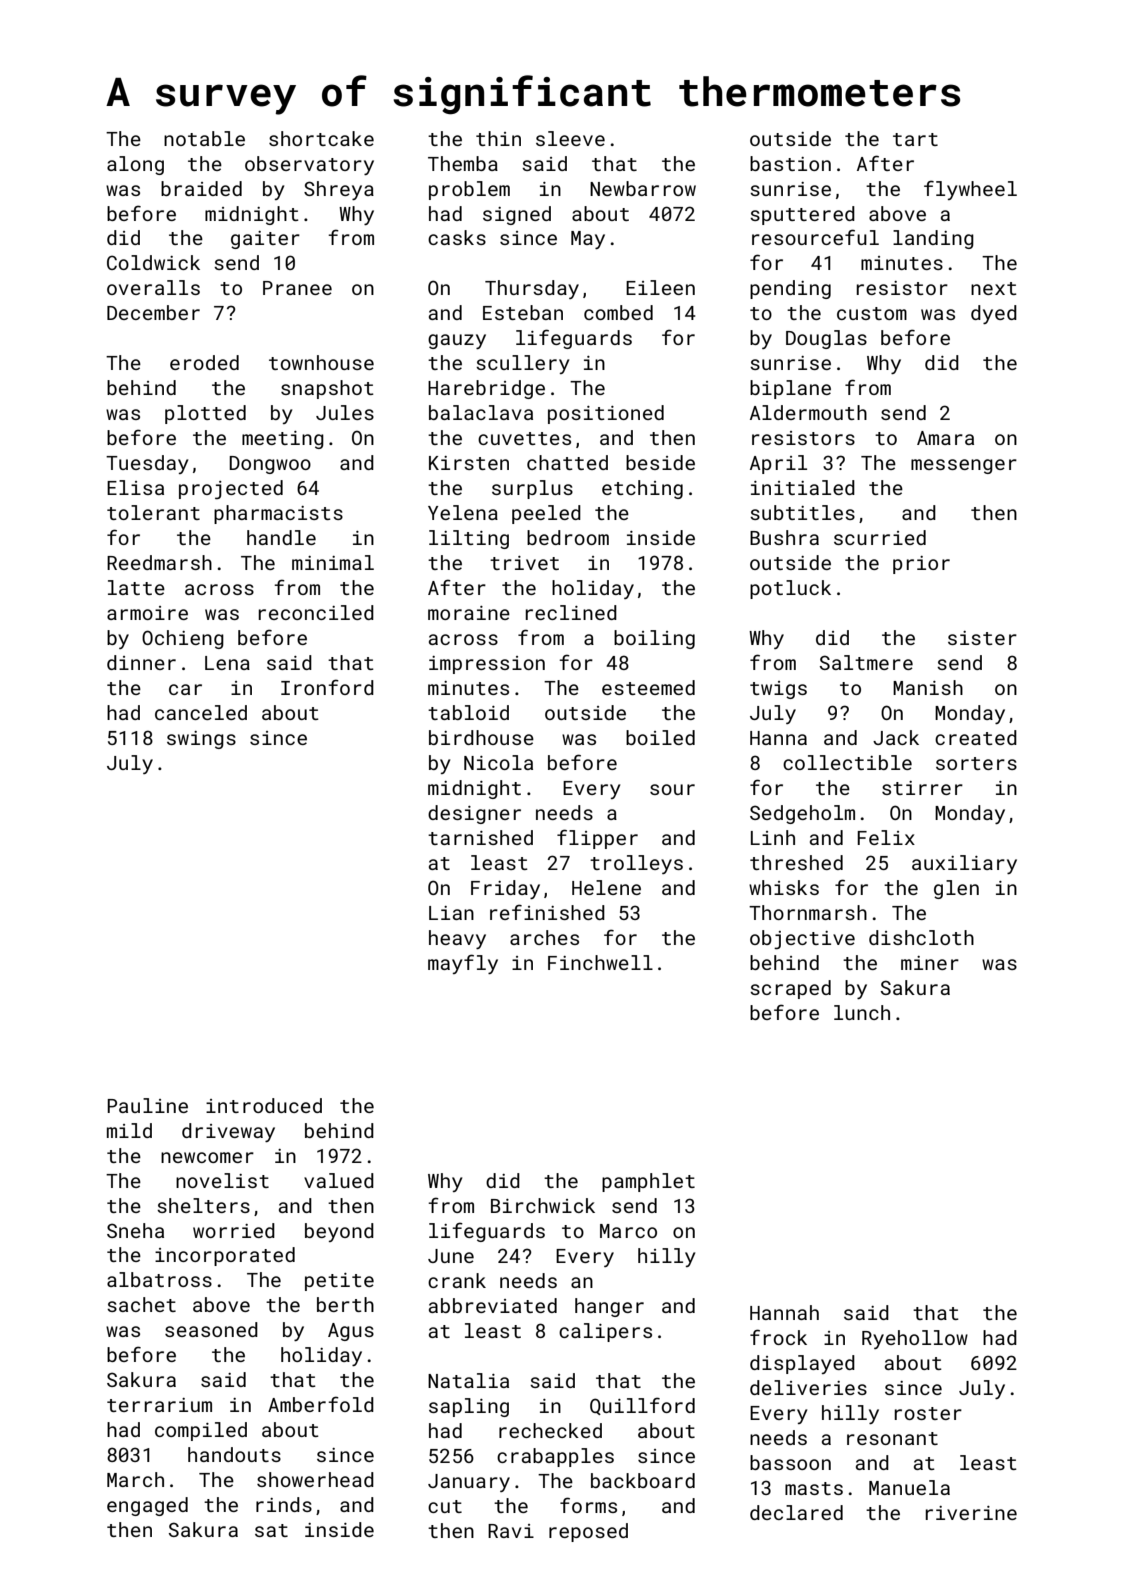 The height and width of the screenshot is (1590, 1124). What do you see at coordinates (588, 1532) in the screenshot?
I see `reposed` at bounding box center [588, 1532].
